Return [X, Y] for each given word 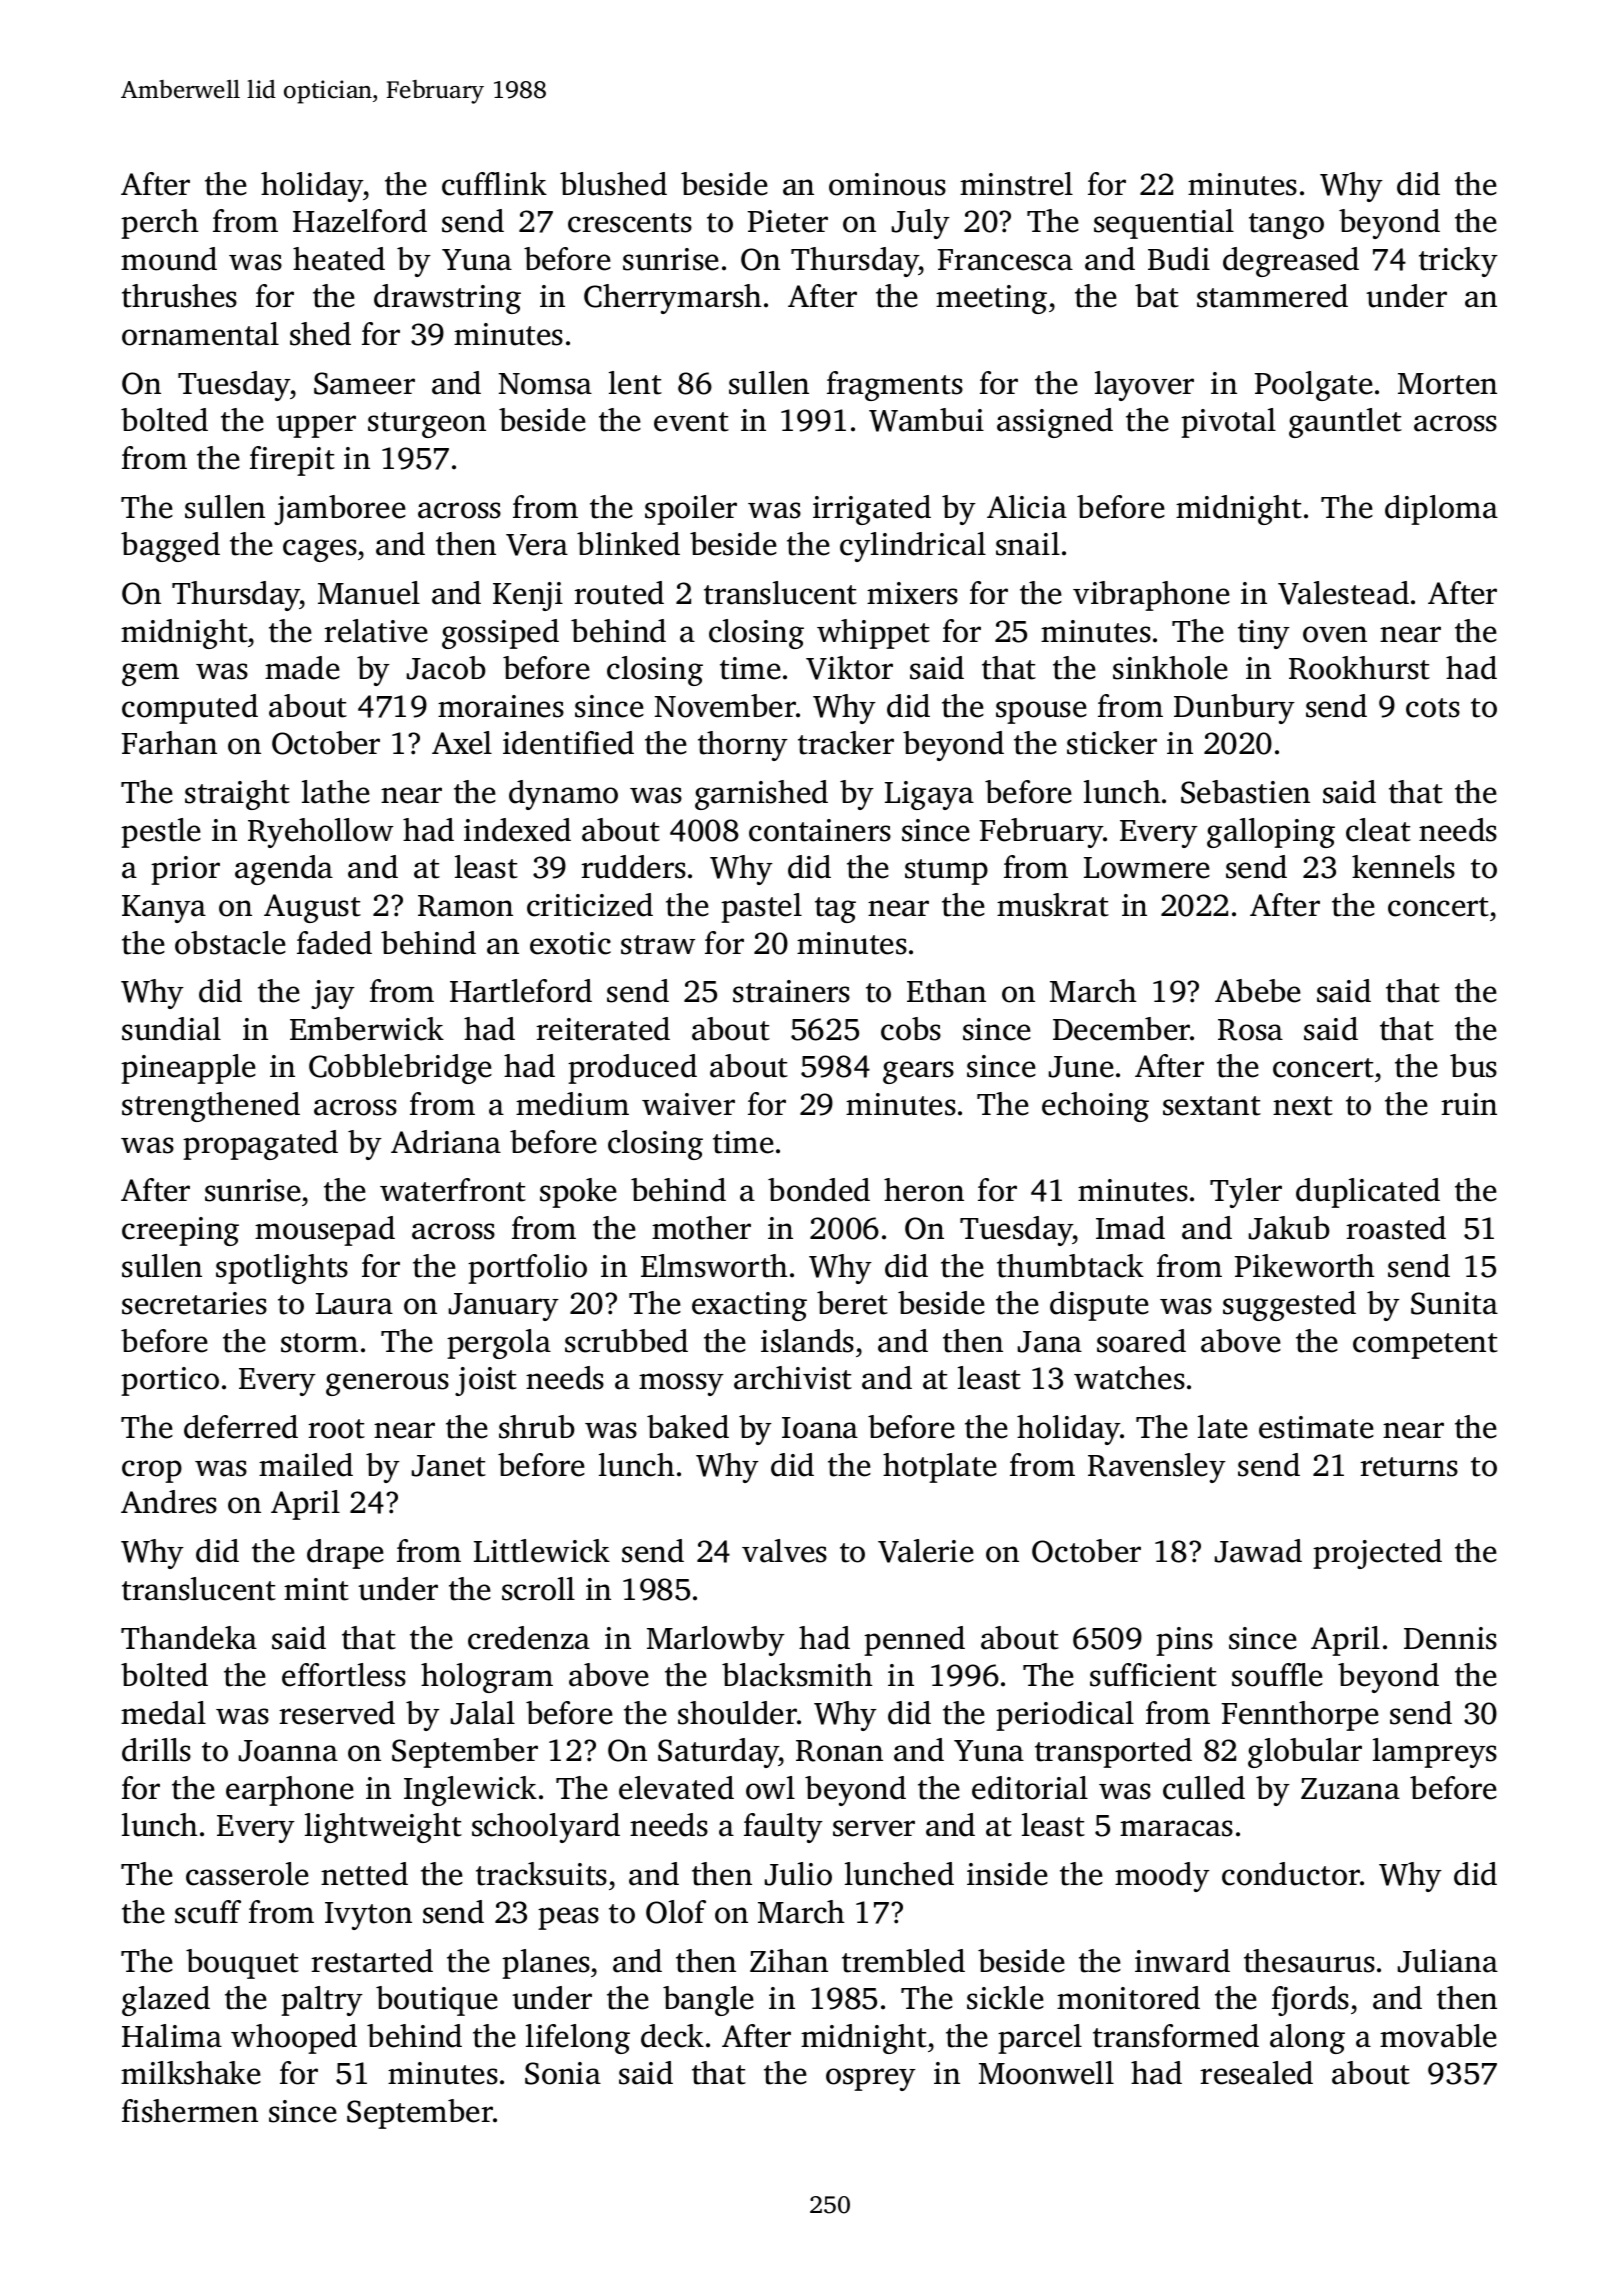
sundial [171, 1029]
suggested [1289, 1306]
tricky [1458, 262]
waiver [688, 1104]
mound [169, 259]
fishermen [190, 2111]
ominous [887, 184]
